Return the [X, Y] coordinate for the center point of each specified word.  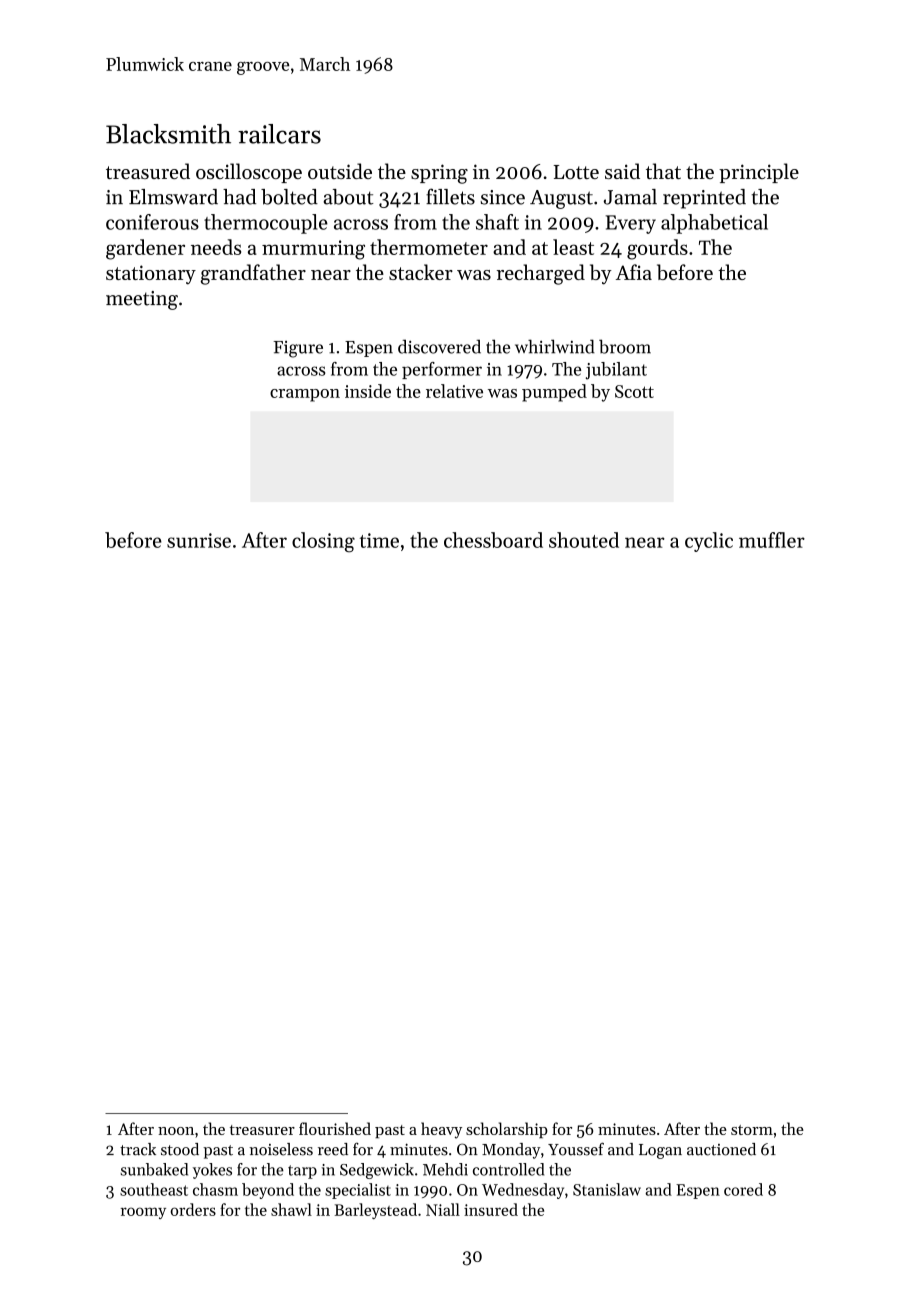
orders [193, 1209]
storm [752, 1130]
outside [340, 171]
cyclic [709, 542]
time [379, 540]
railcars [279, 134]
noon [176, 1131]
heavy [441, 1130]
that [663, 171]
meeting [142, 300]
